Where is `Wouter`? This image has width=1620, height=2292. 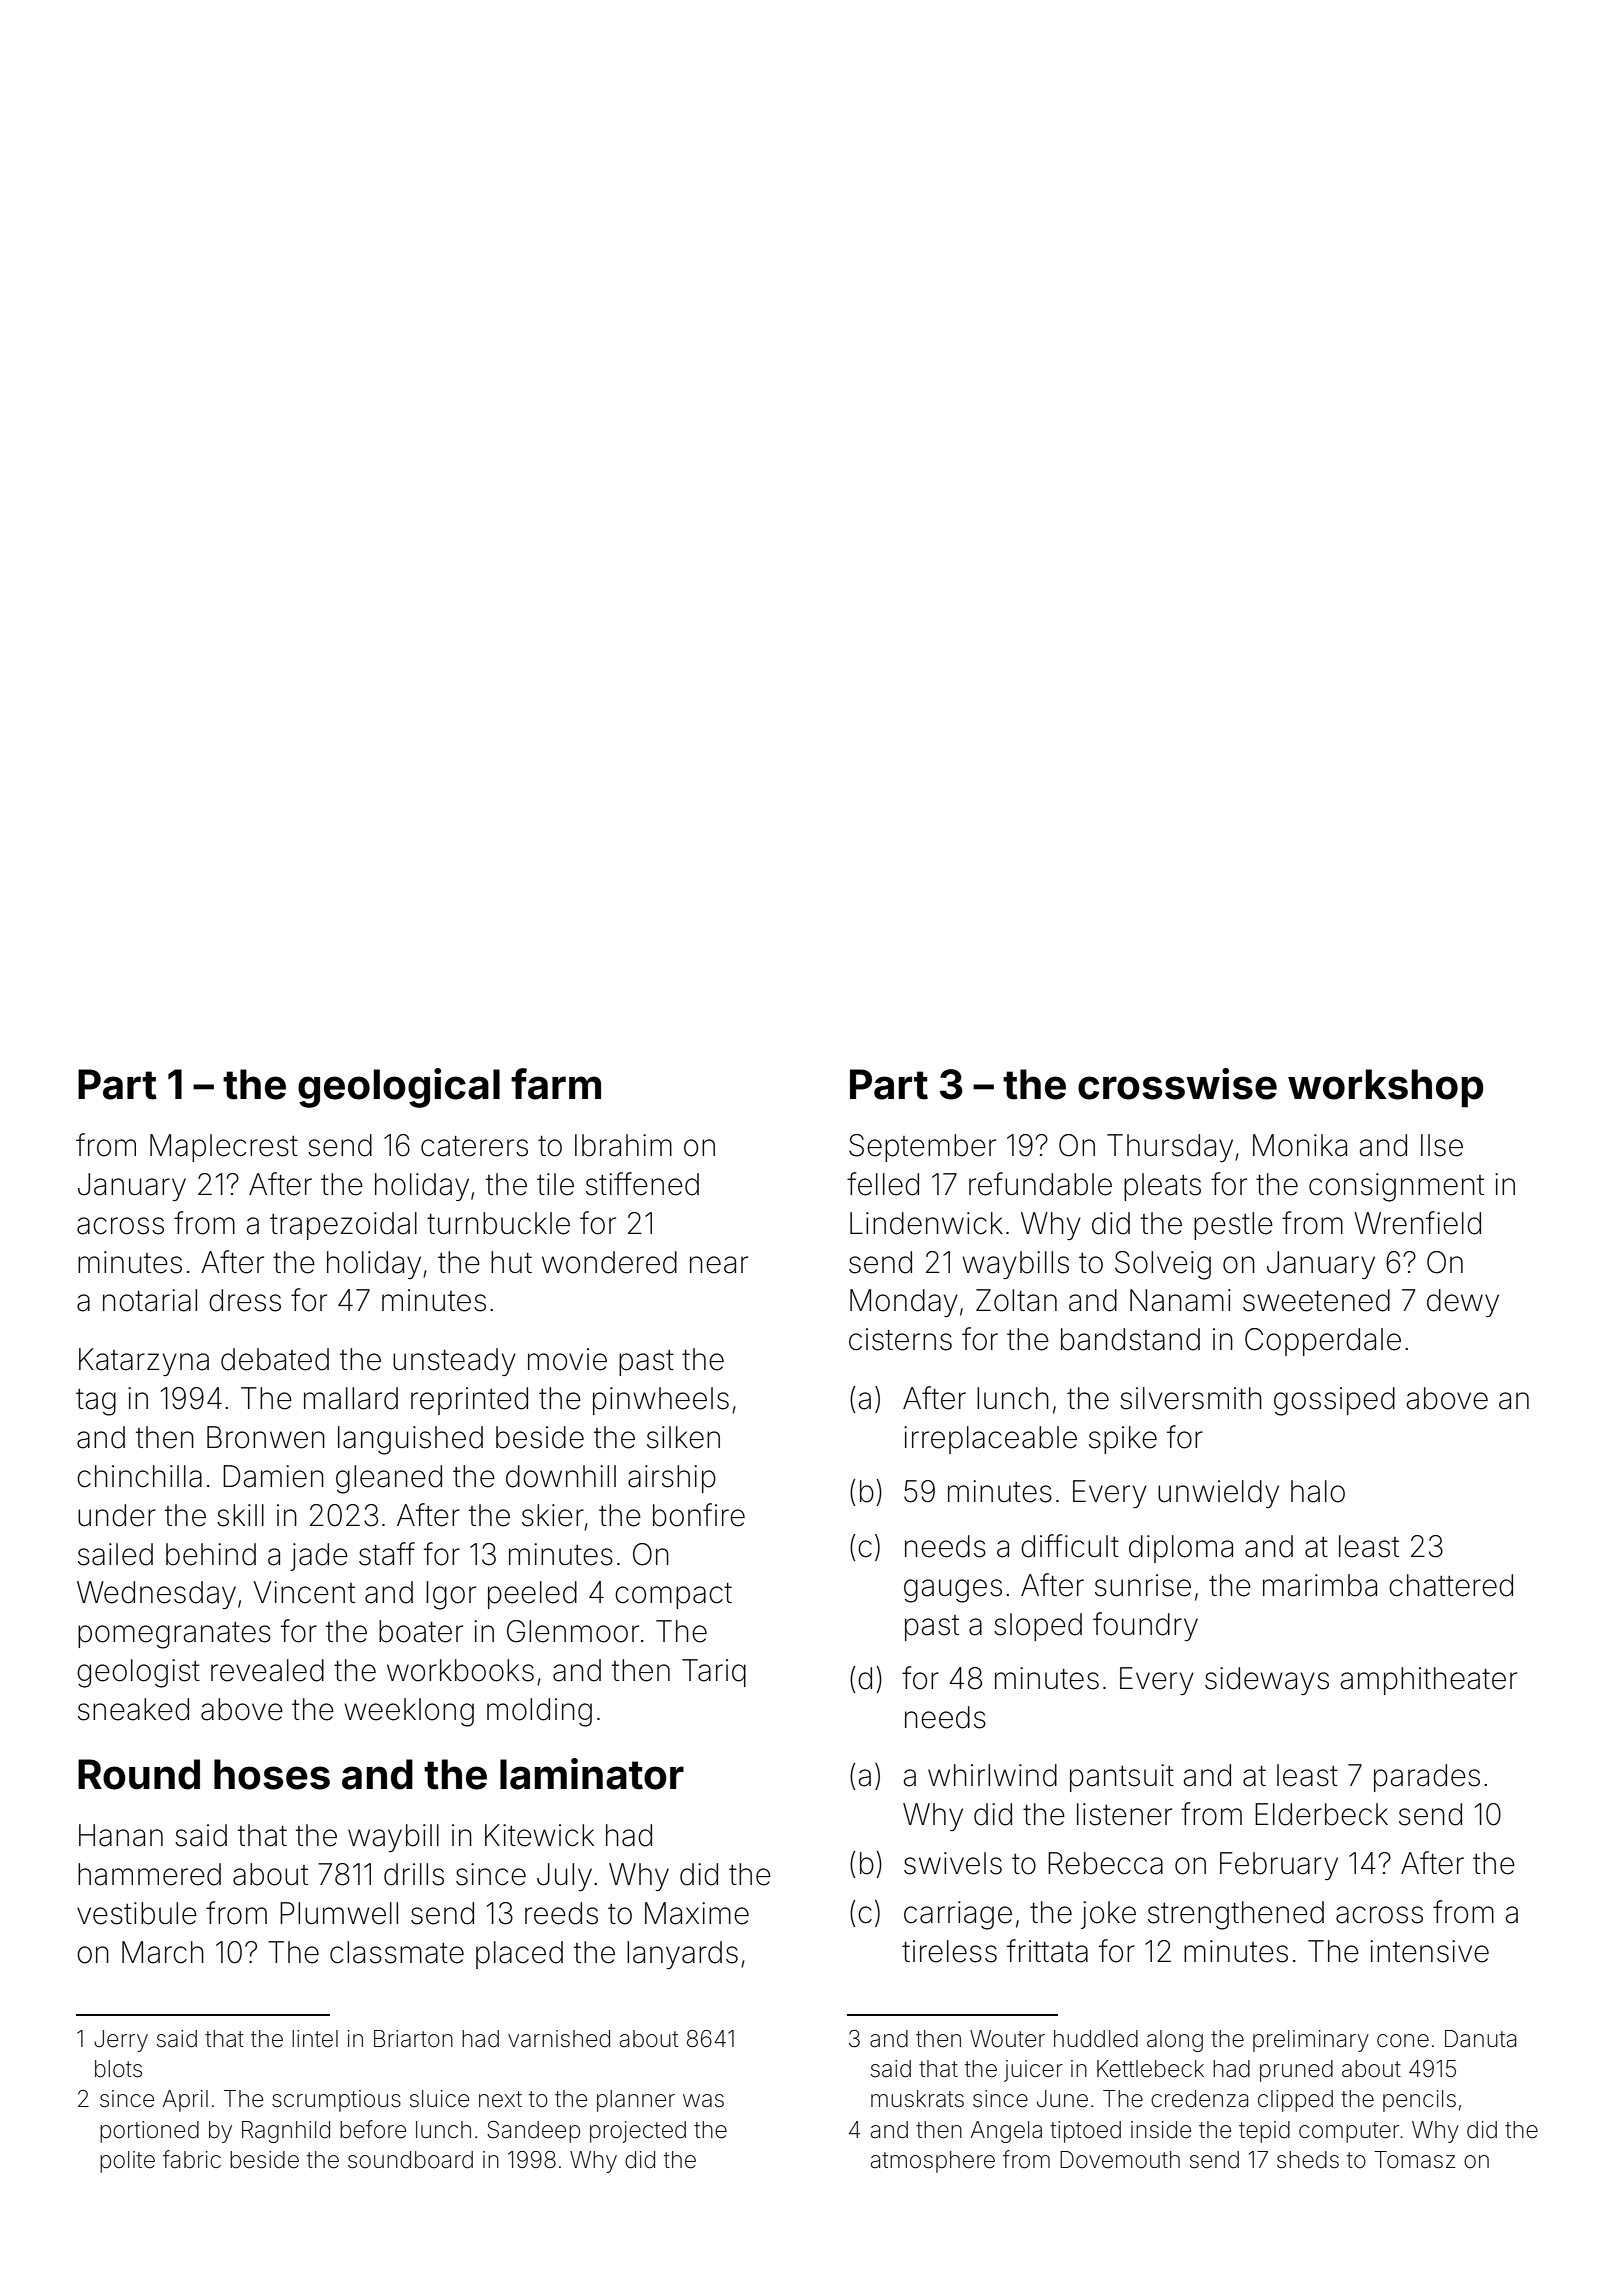
Wouter is located at coordinates (1007, 2039).
